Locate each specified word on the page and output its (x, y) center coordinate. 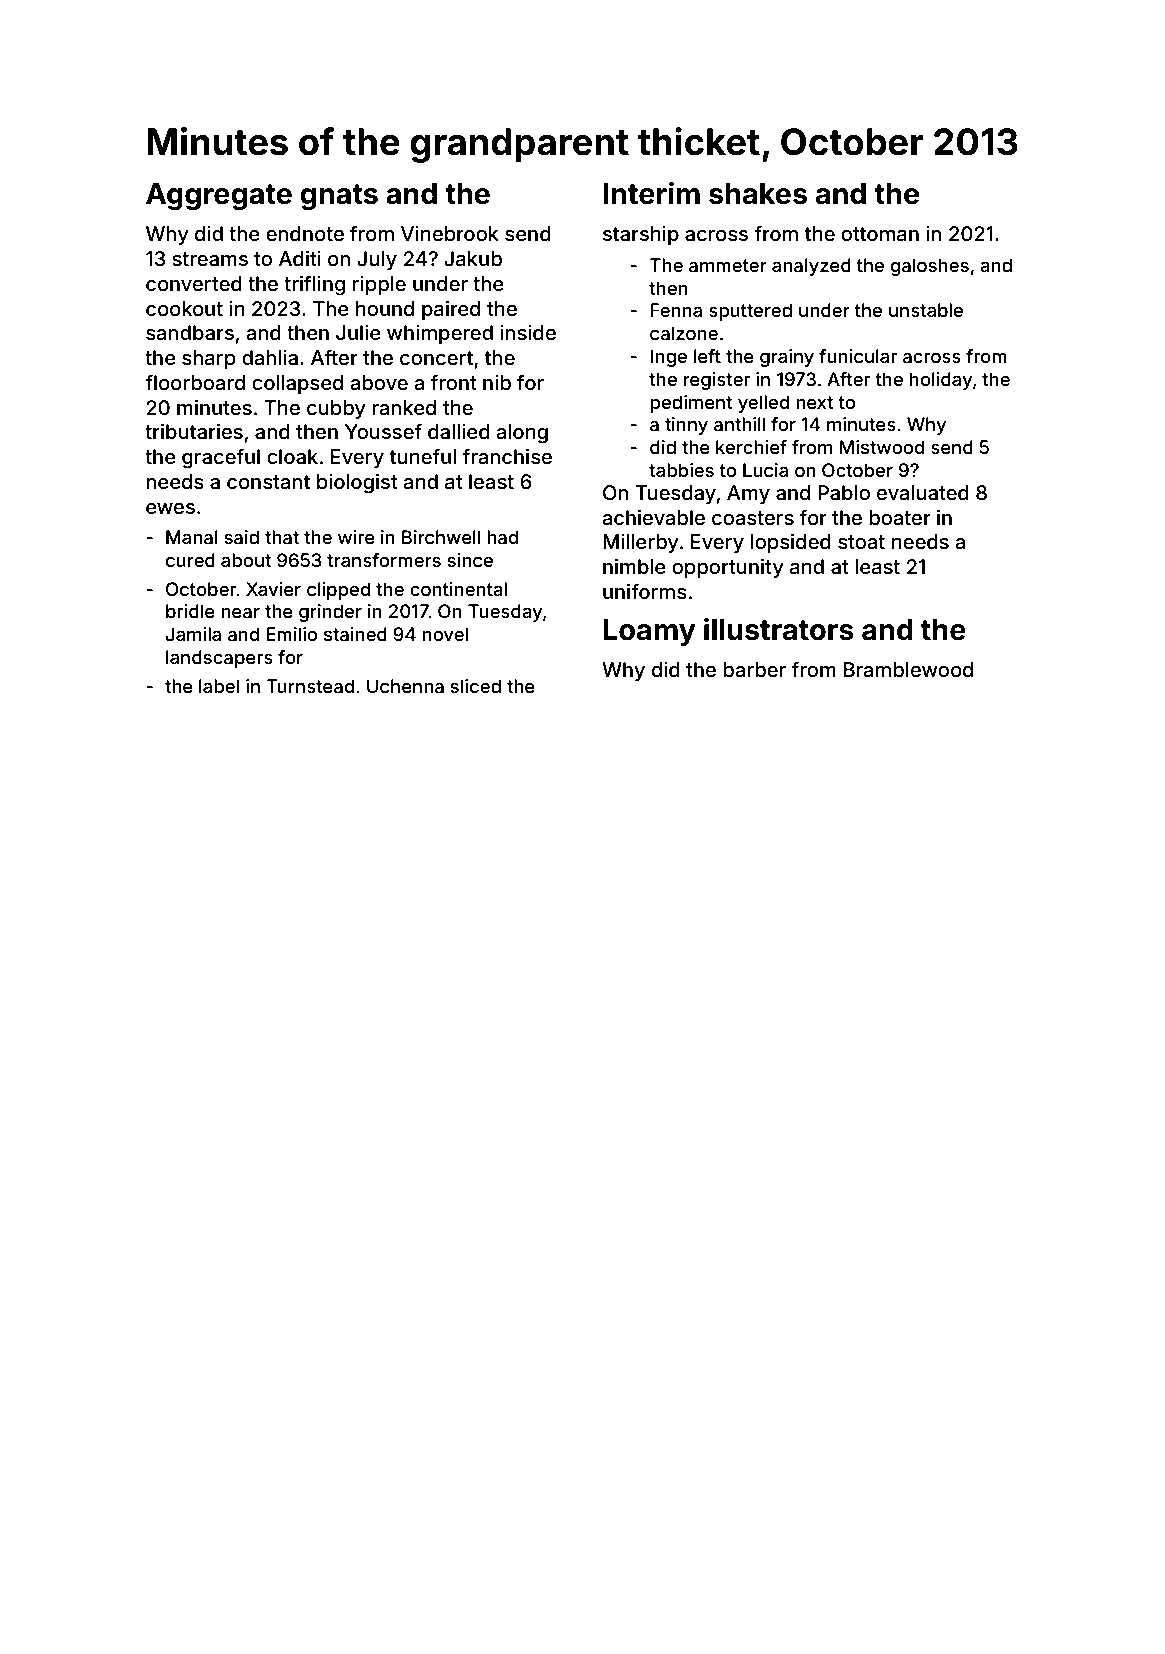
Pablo (844, 492)
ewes (170, 508)
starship (641, 235)
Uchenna (405, 686)
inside (528, 332)
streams (210, 259)
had (502, 537)
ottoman (880, 234)
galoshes (930, 267)
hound (385, 308)
